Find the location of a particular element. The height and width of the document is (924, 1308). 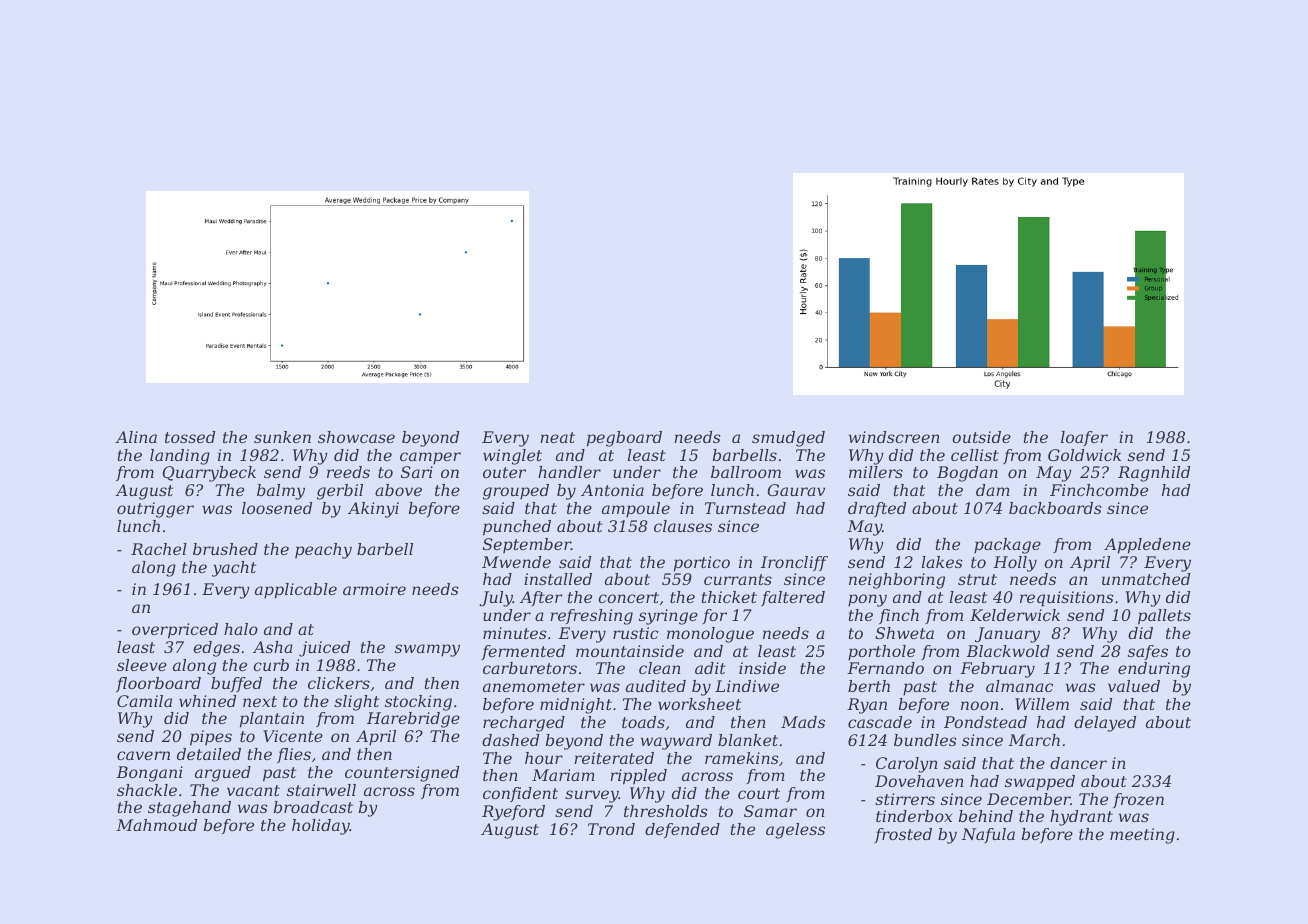

monologue is located at coordinates (710, 635).
